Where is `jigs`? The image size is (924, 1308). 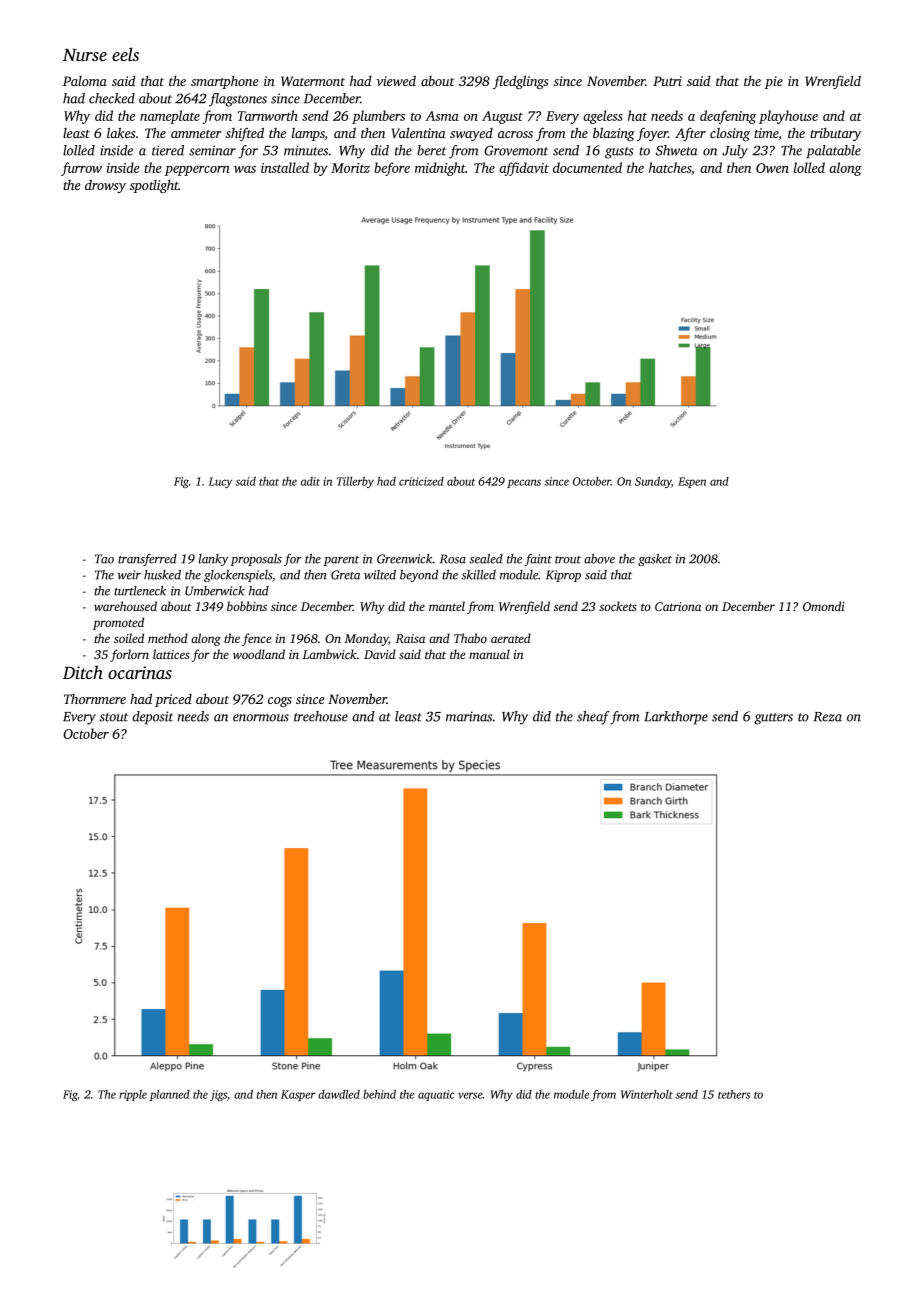 jigs is located at coordinates (218, 1095).
